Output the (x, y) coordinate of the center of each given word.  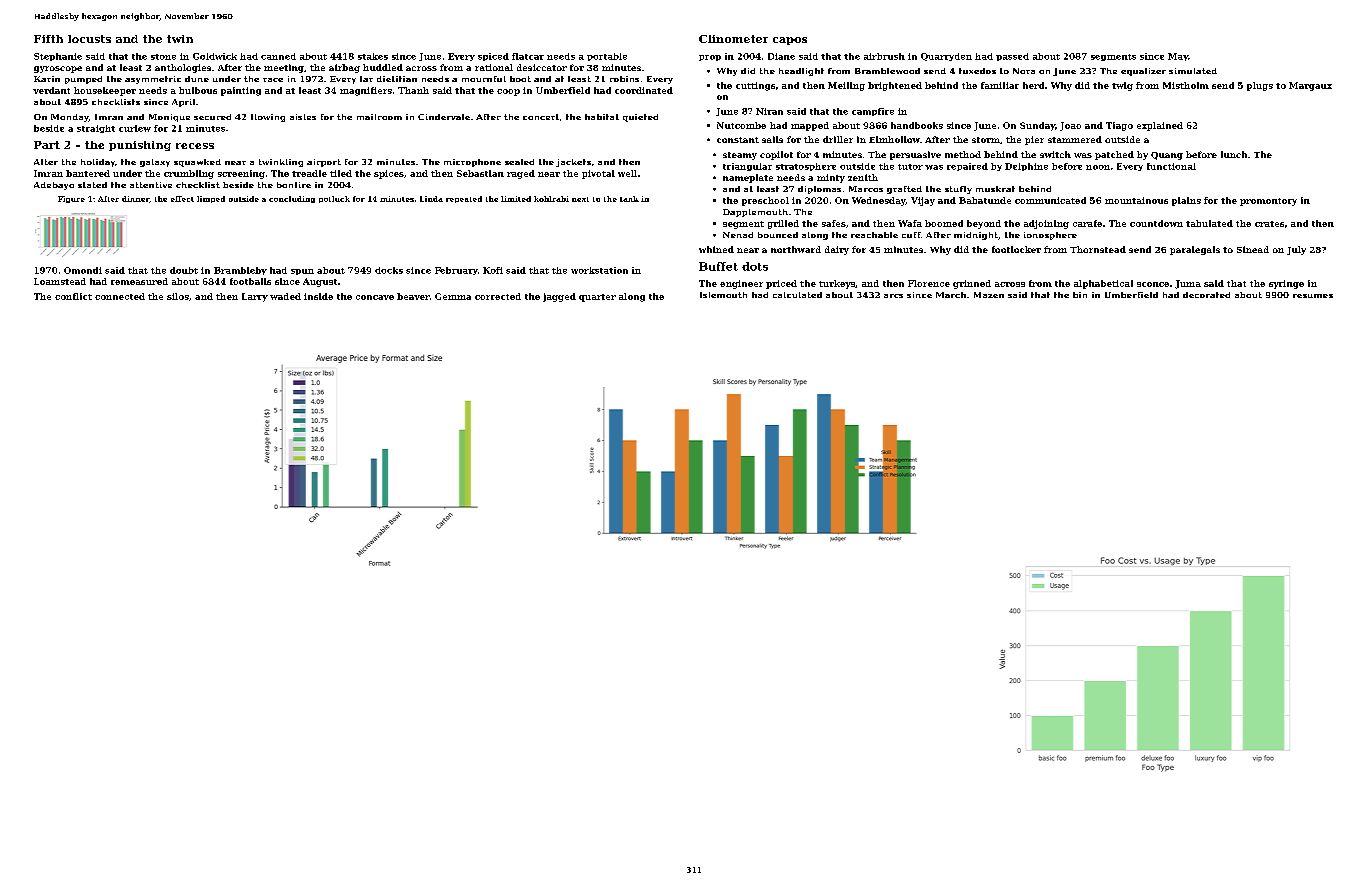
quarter (597, 298)
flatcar (528, 56)
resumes (1313, 296)
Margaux (1310, 86)
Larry (255, 297)
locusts (89, 39)
